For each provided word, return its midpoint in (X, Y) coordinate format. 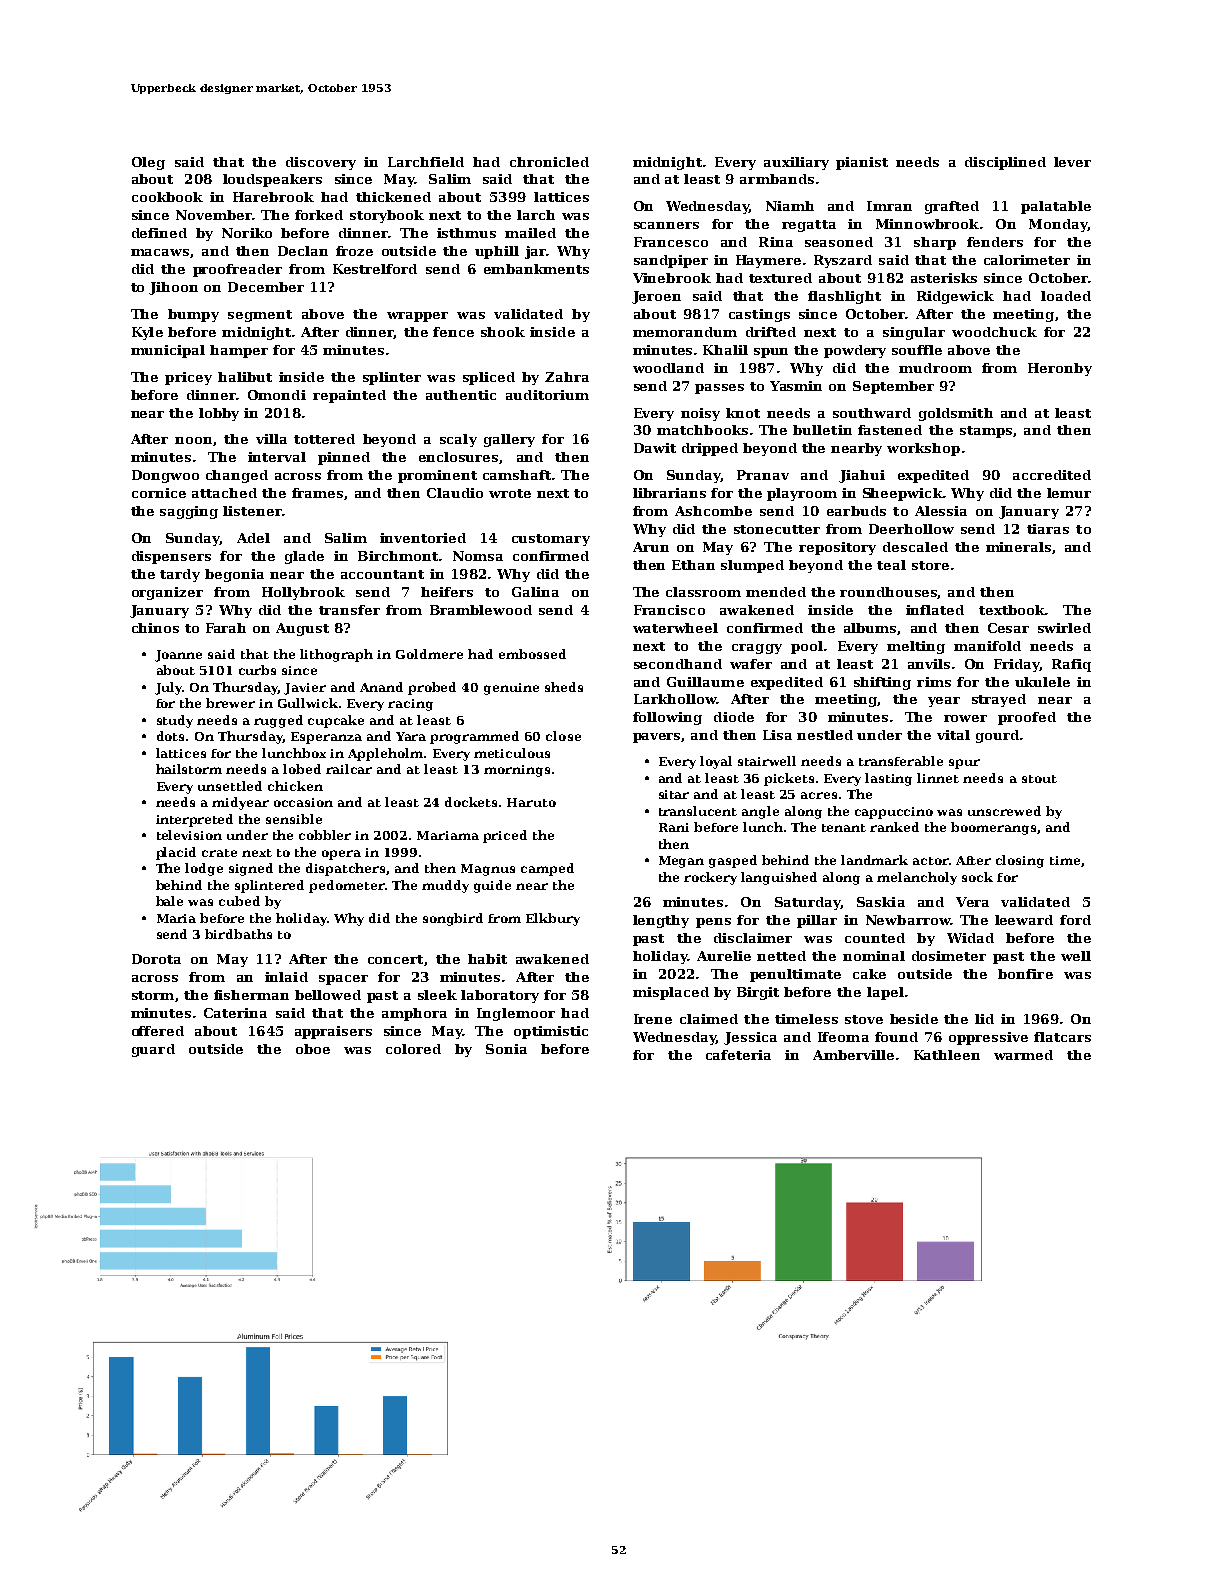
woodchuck (994, 332)
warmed (1023, 1055)
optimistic (551, 1032)
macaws (160, 252)
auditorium (547, 395)
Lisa (777, 735)
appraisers (333, 1032)
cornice (159, 493)
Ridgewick (955, 297)
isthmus (466, 233)
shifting (882, 683)
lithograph (336, 655)
